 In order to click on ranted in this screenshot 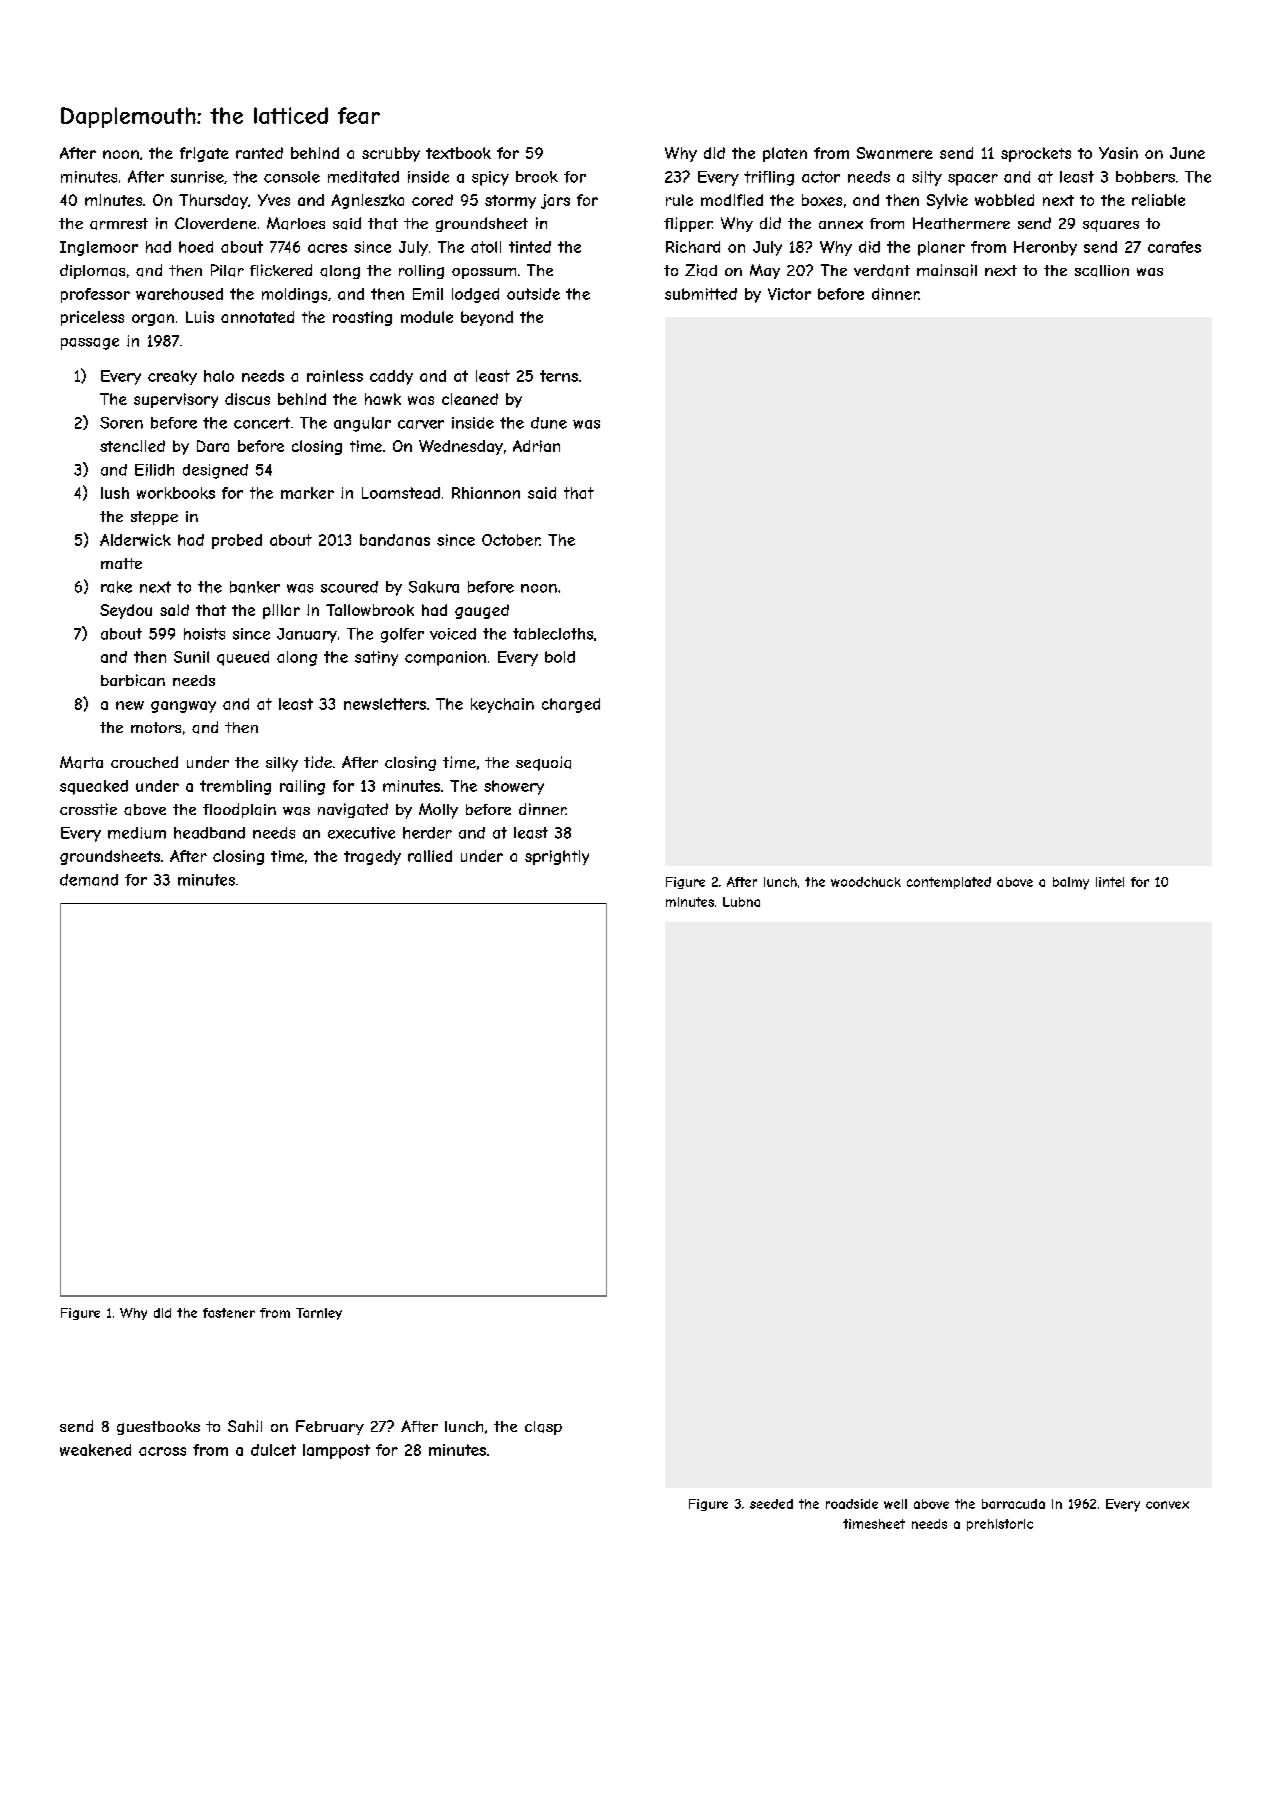, I will do `click(259, 153)`.
